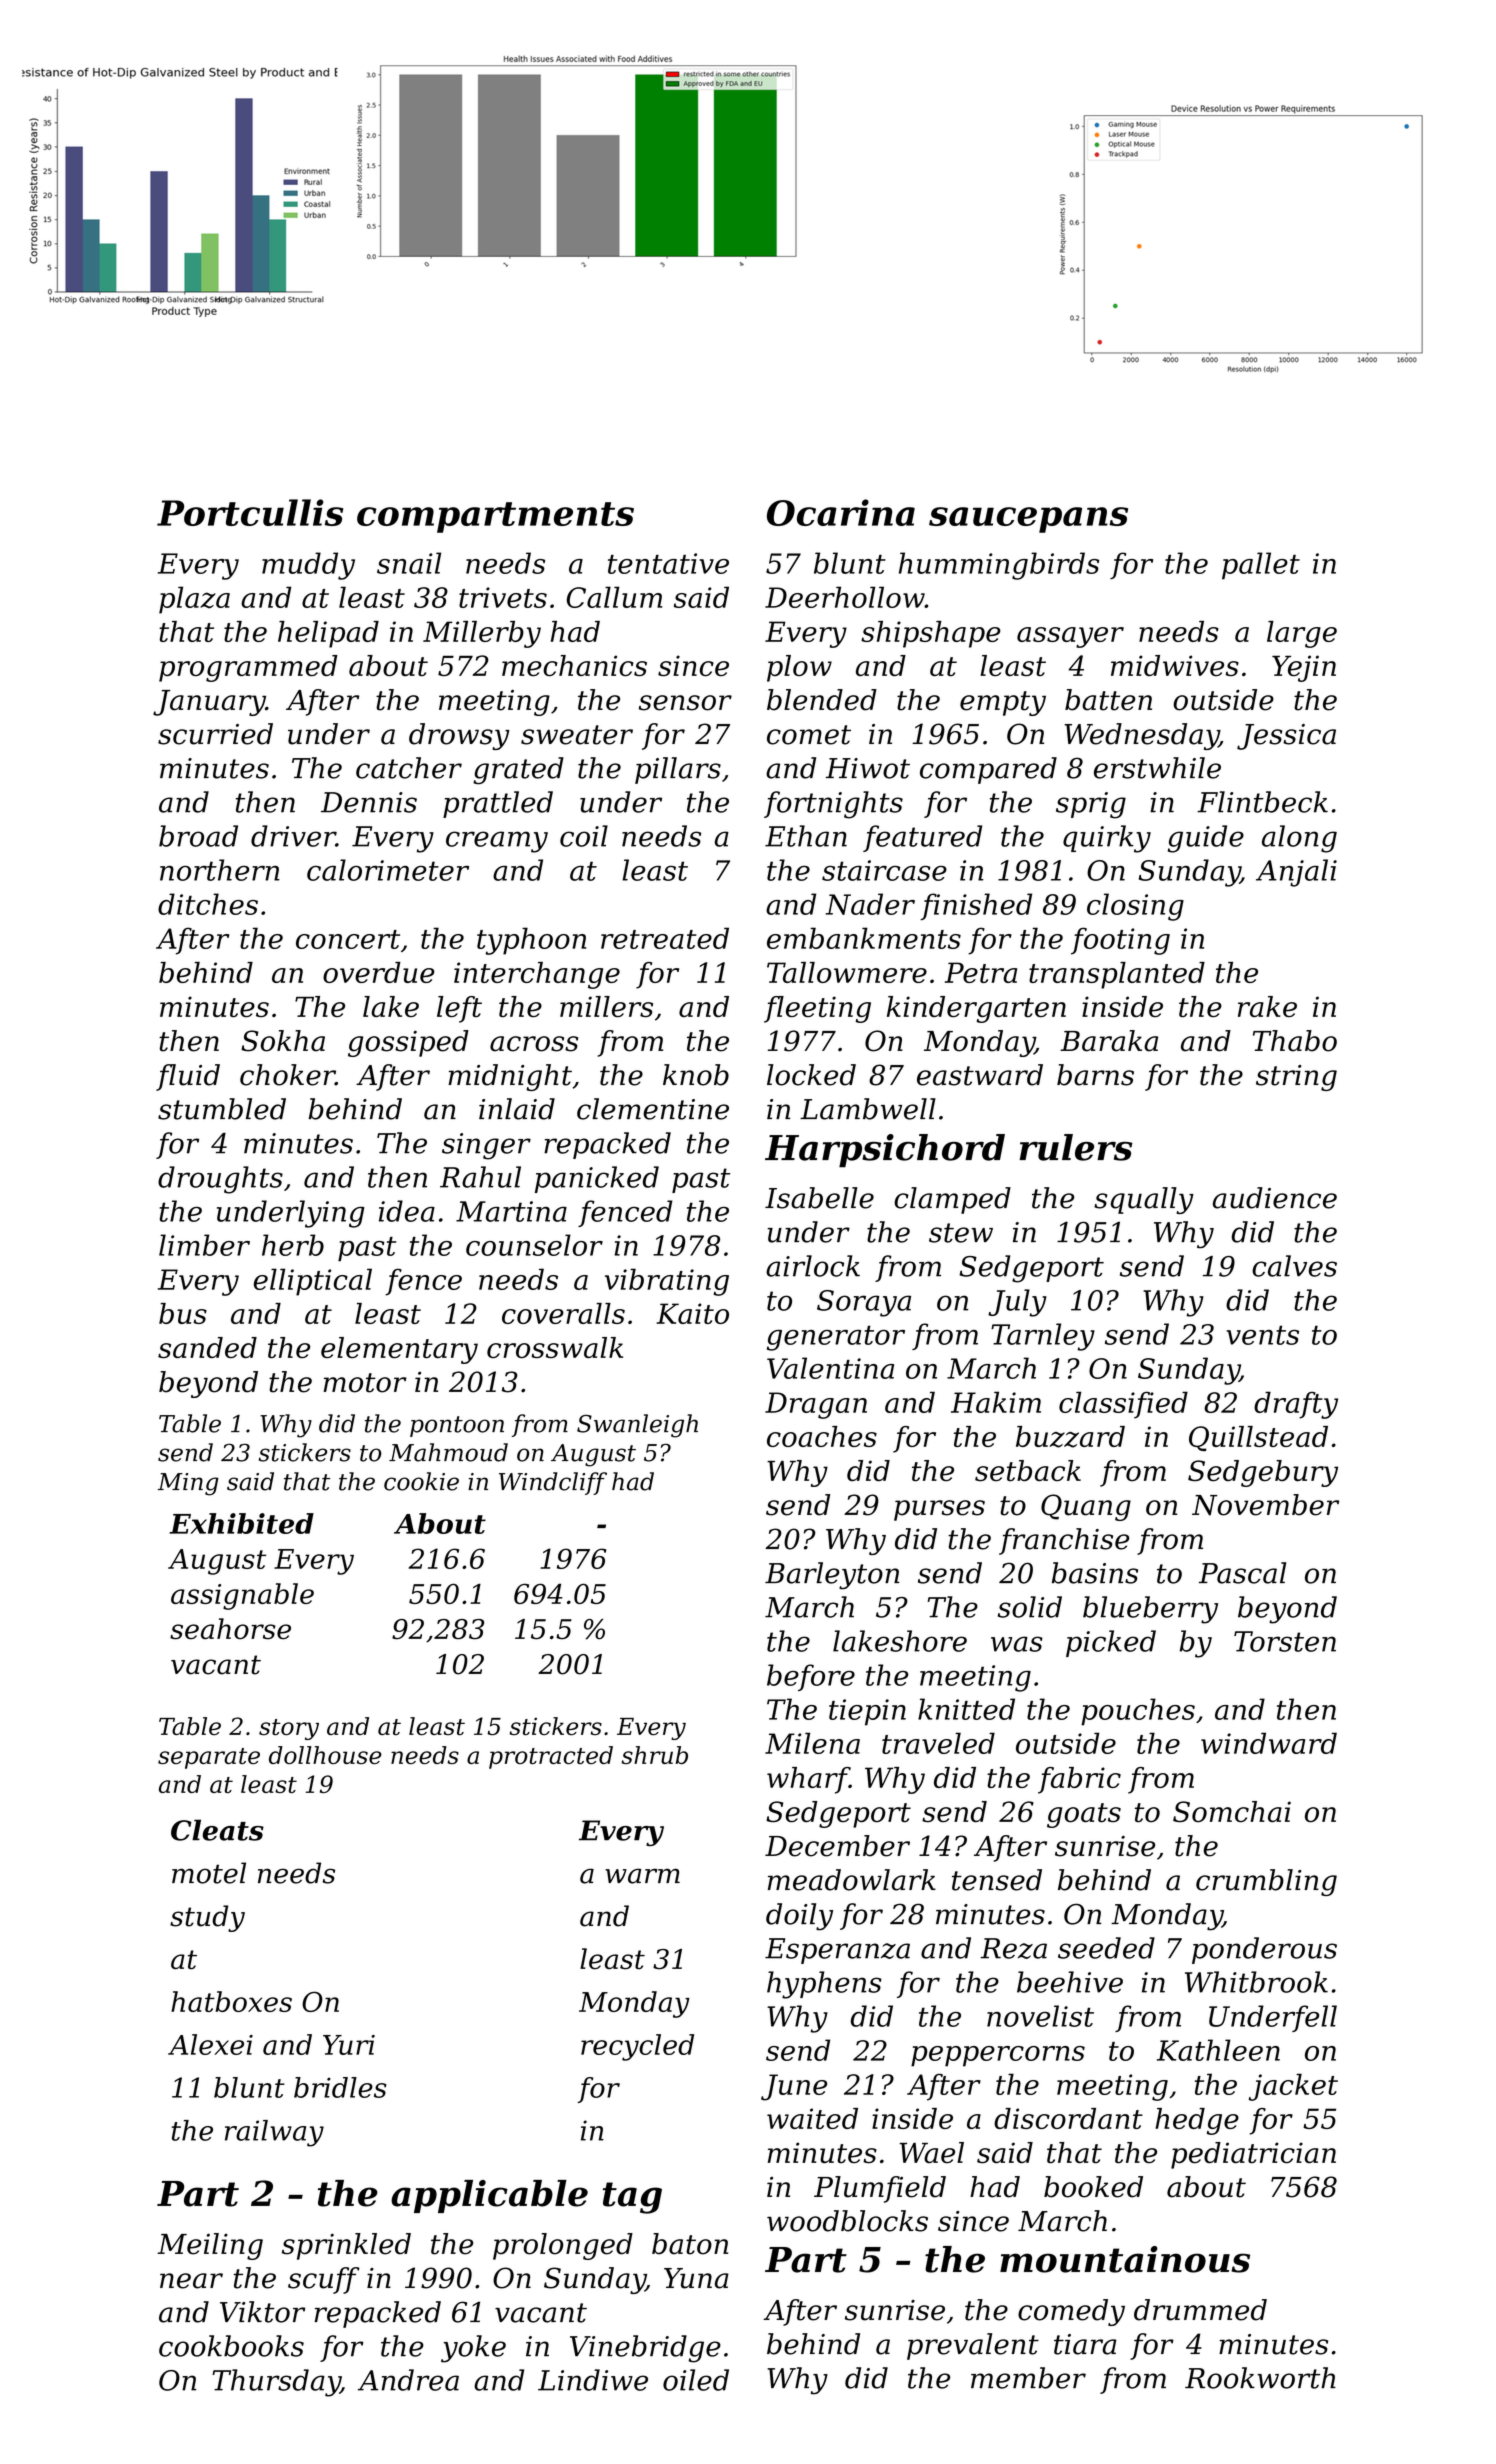  I want to click on Yejin, so click(1304, 668).
